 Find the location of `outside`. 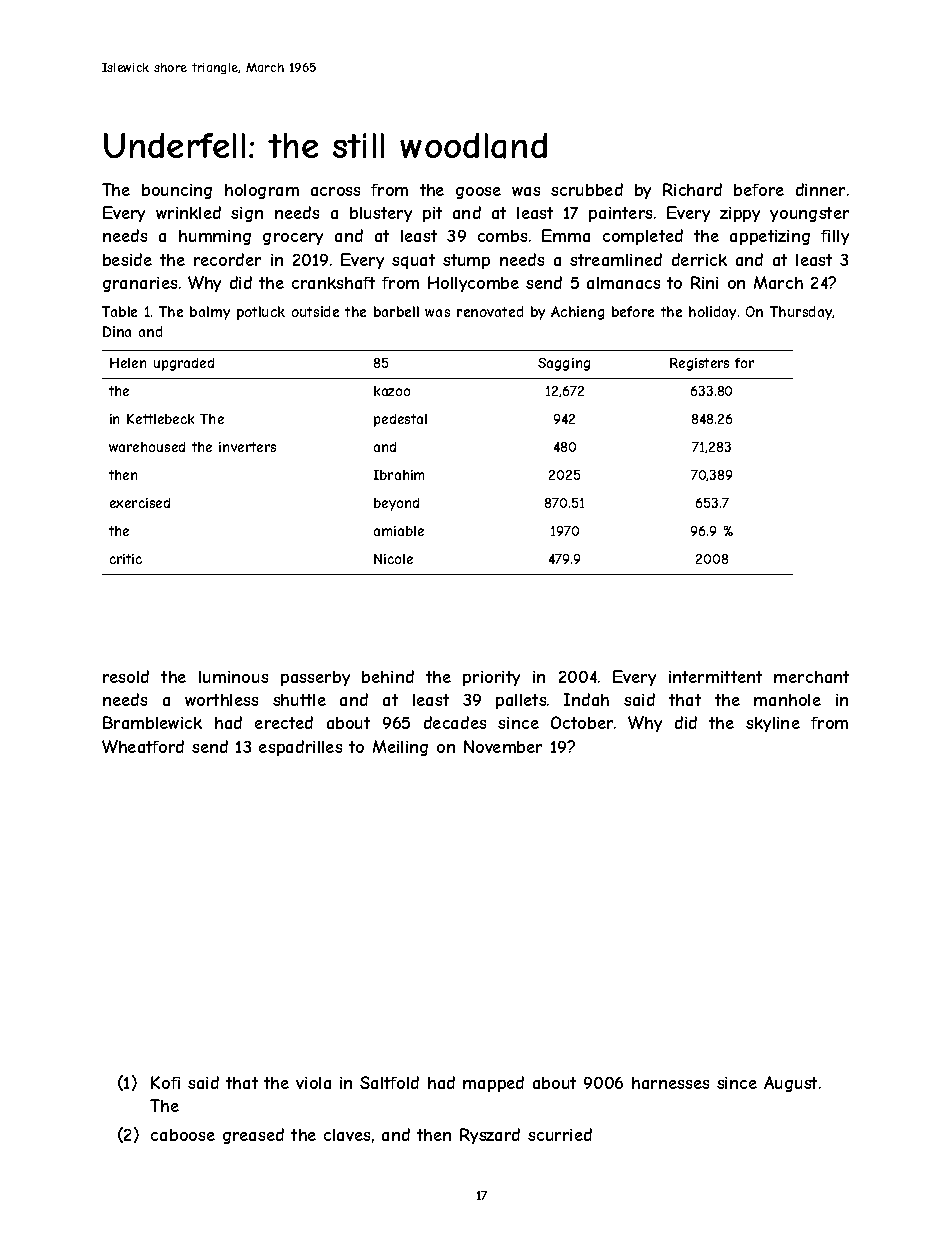

outside is located at coordinates (315, 311).
